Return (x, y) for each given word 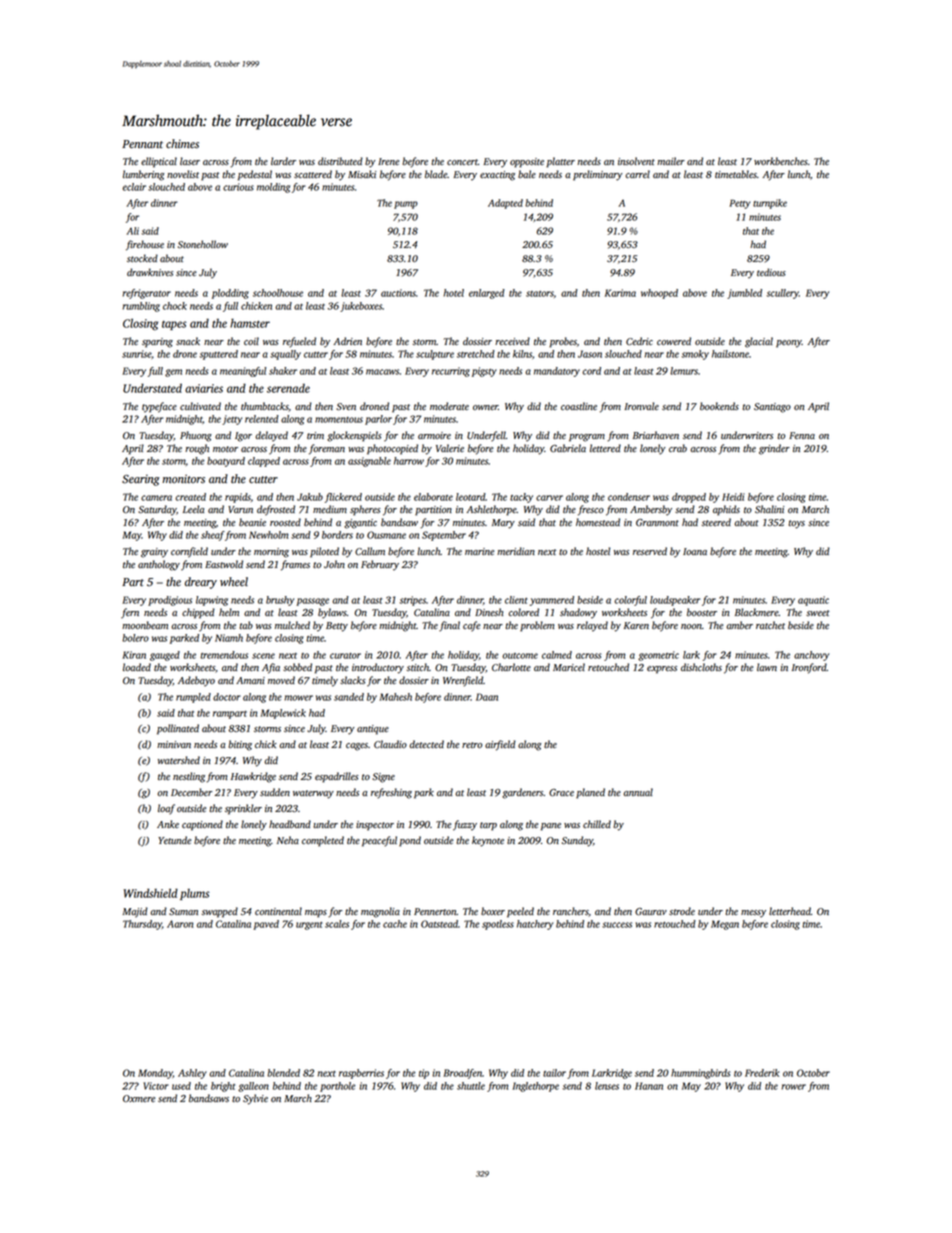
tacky (521, 498)
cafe (471, 626)
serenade (288, 388)
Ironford (809, 668)
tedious (771, 272)
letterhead (790, 911)
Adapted (505, 204)
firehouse (145, 245)
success (617, 925)
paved (266, 925)
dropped (689, 498)
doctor (227, 697)
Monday (155, 1074)
